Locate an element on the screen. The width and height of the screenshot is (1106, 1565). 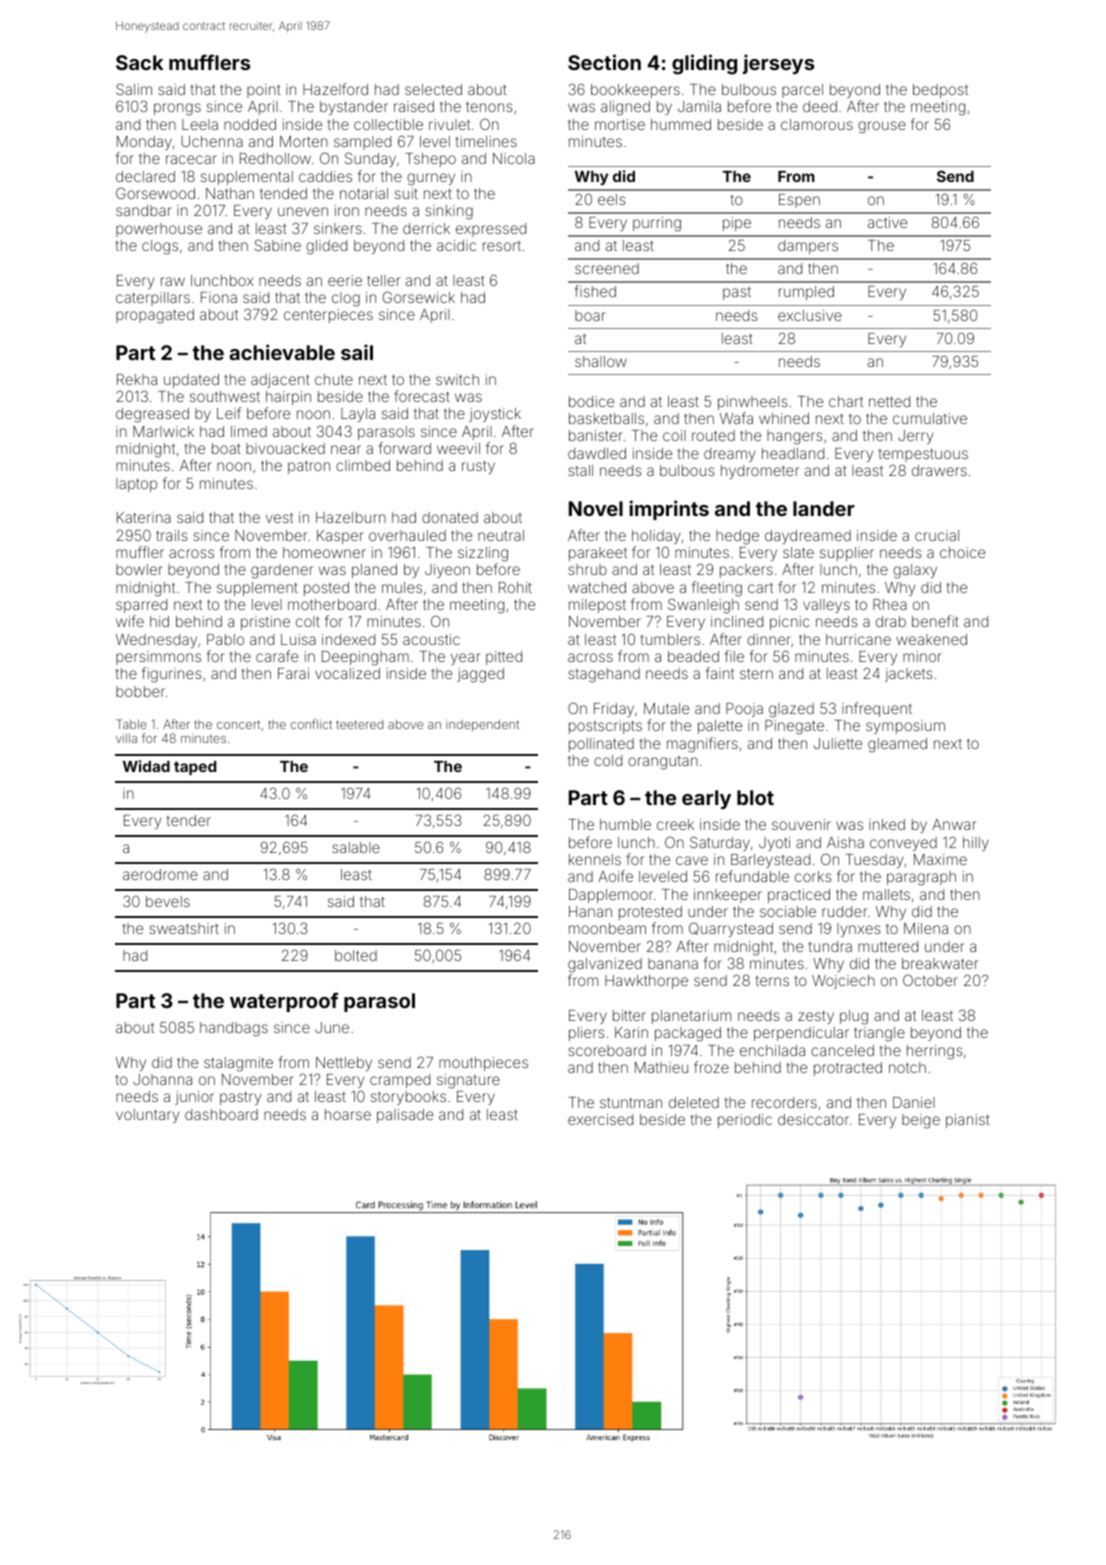
Mathieu is located at coordinates (661, 1067).
